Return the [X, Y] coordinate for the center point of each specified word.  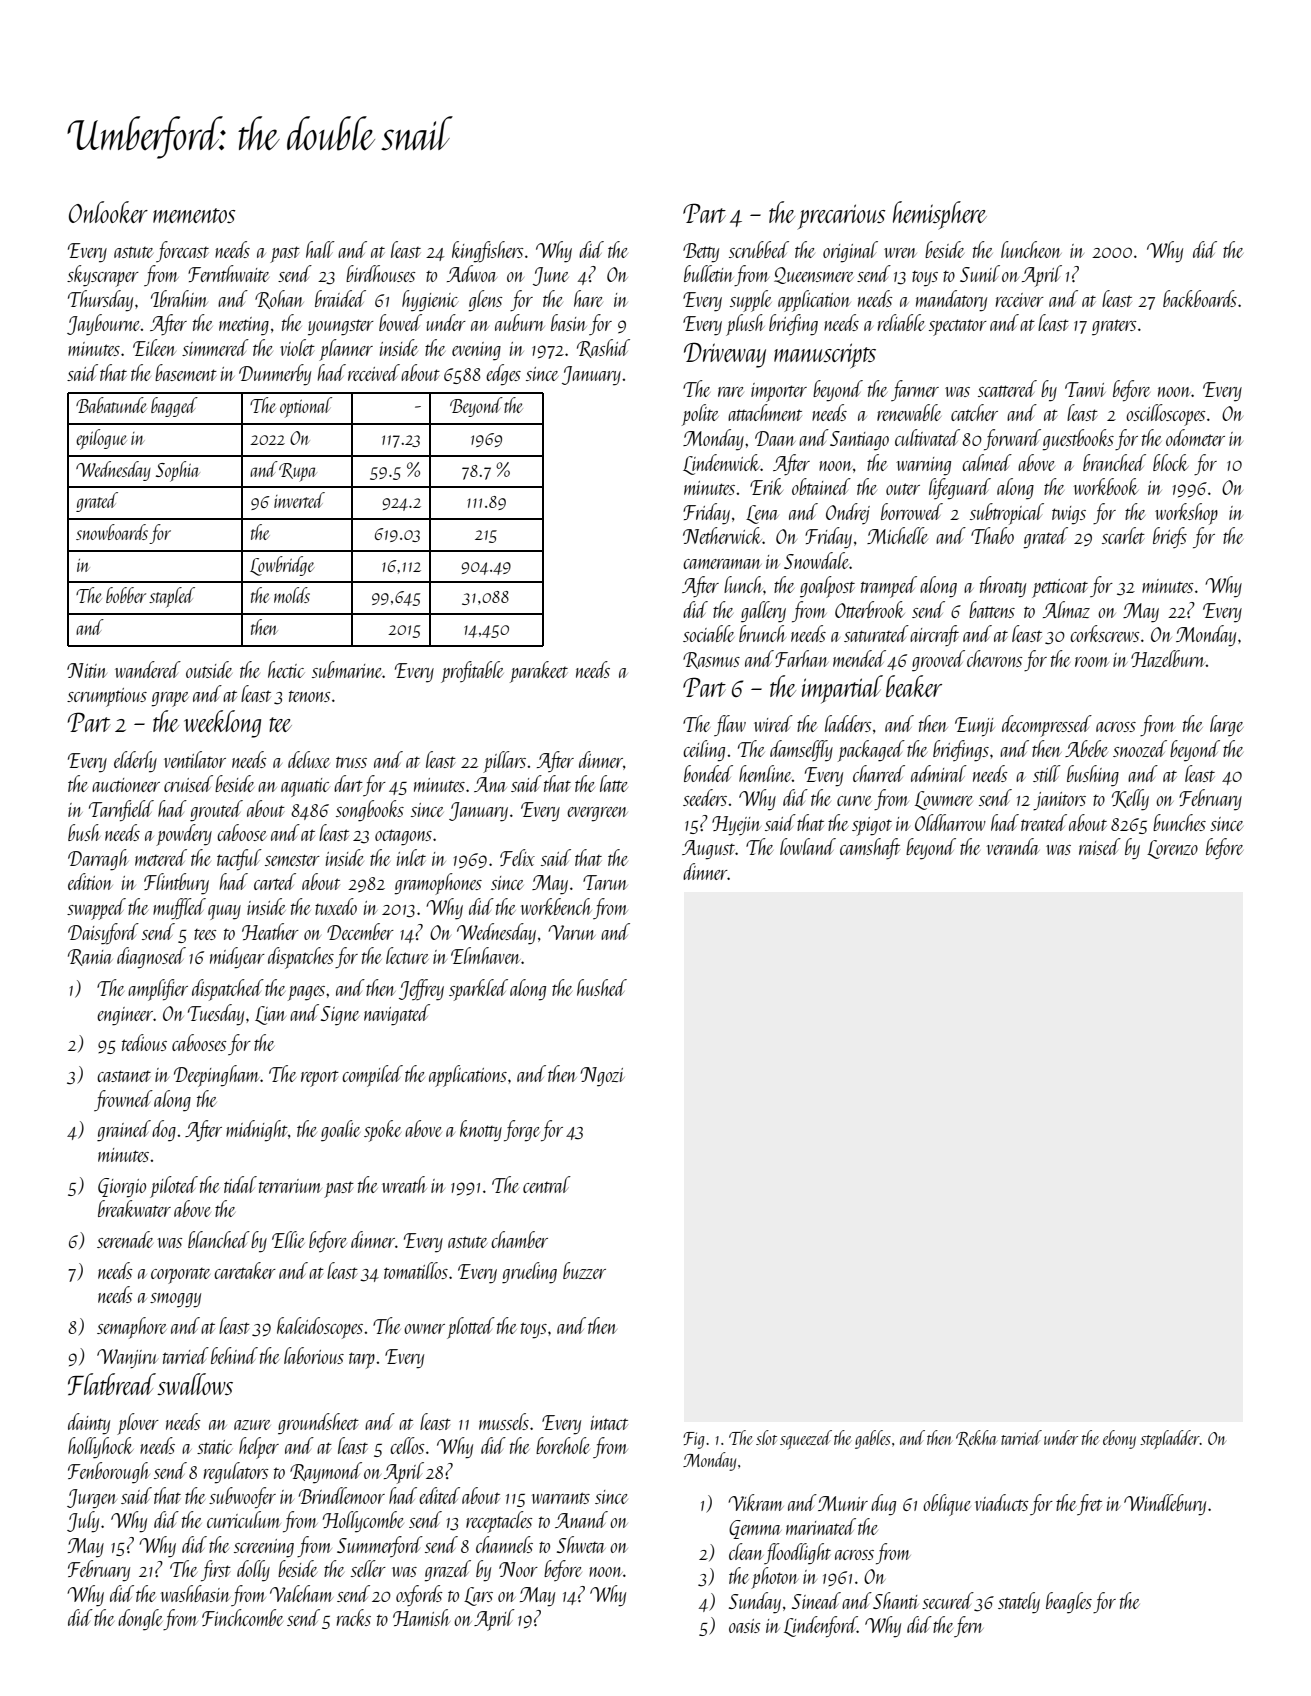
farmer [915, 390]
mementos [194, 215]
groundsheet [318, 1424]
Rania [90, 957]
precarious [841, 217]
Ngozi [602, 1077]
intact [609, 1423]
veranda [1013, 846]
